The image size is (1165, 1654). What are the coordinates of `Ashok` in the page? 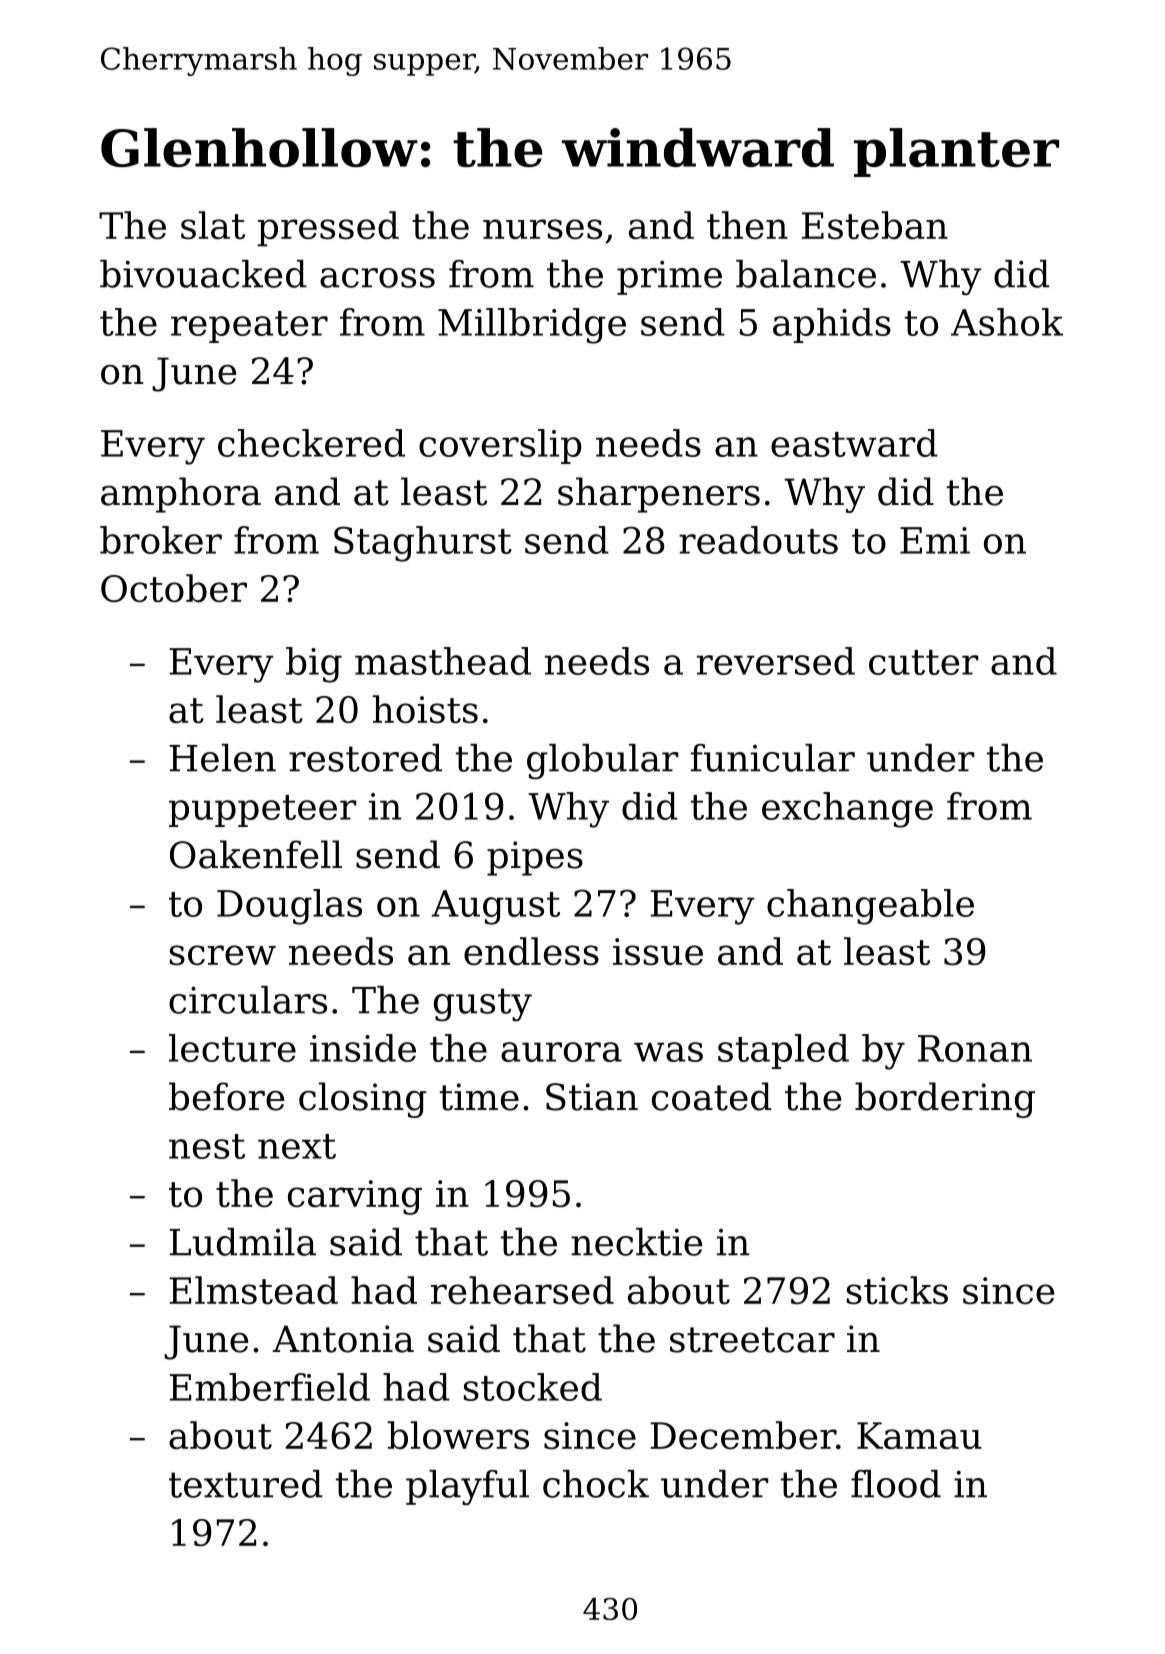 It's located at (1007, 322).
